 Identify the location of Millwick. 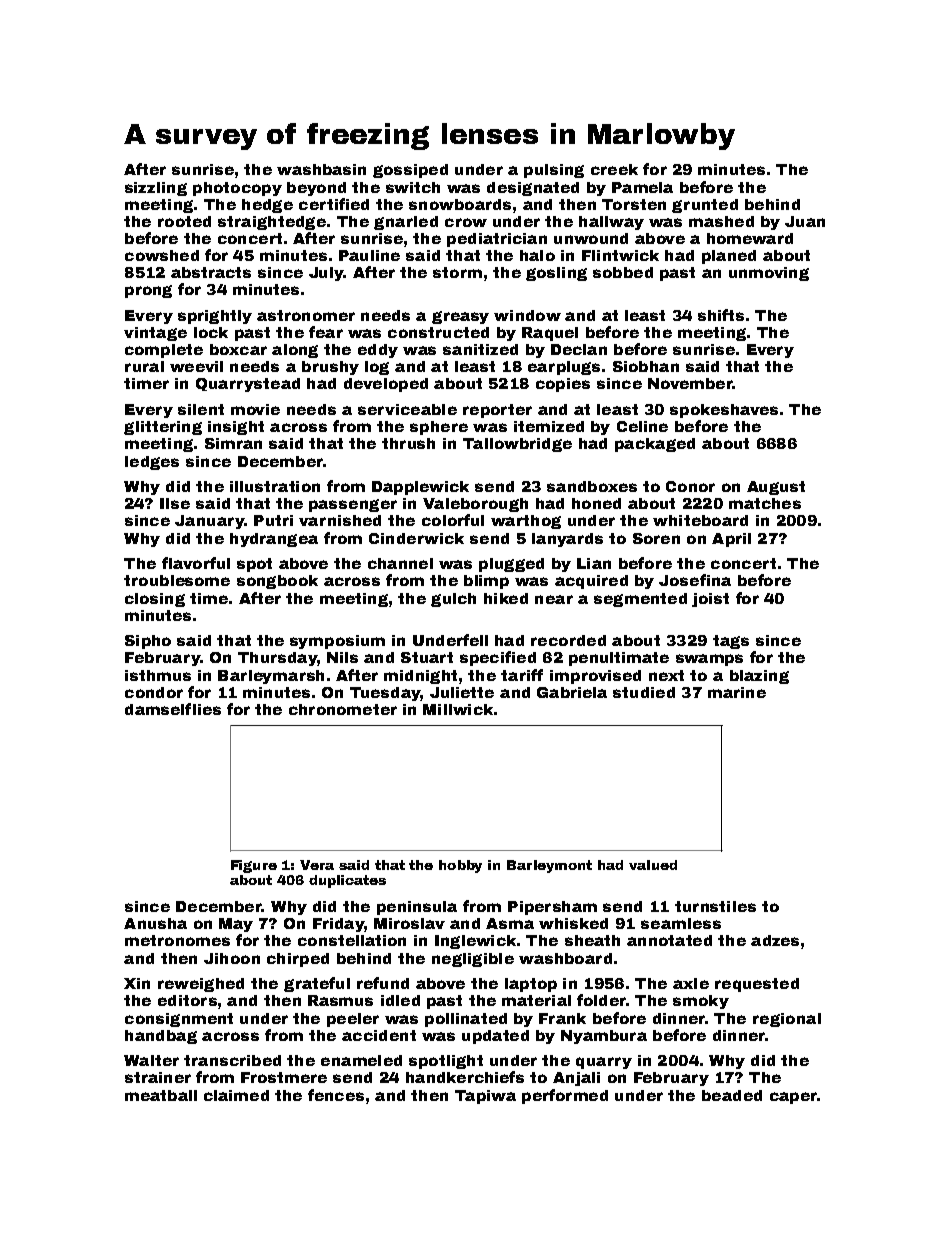
(458, 709).
